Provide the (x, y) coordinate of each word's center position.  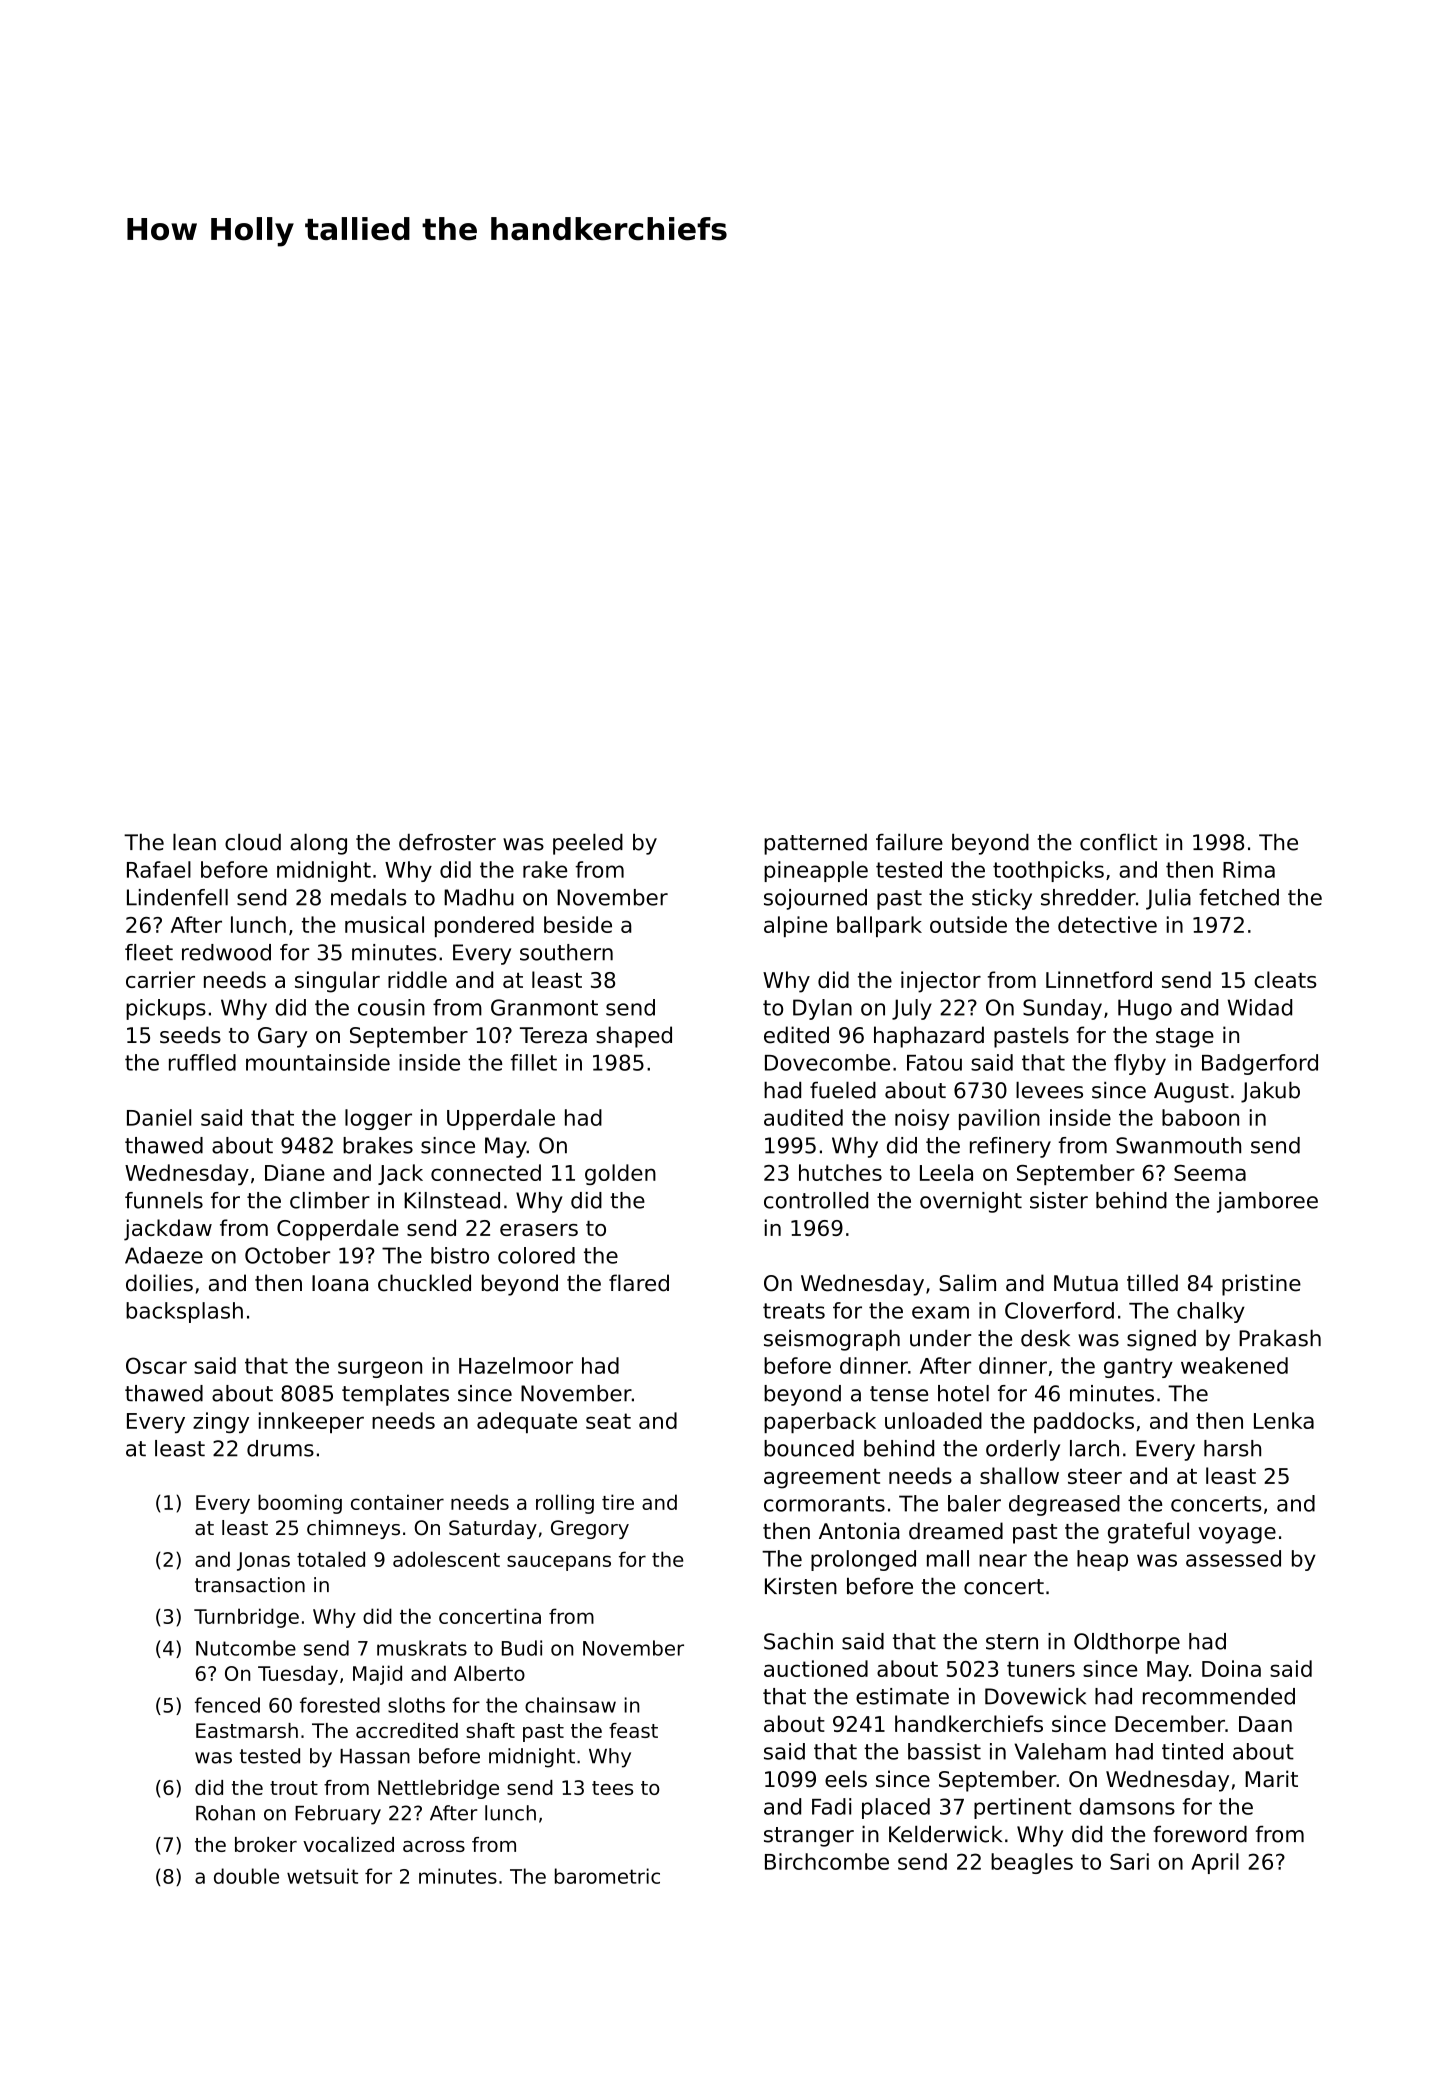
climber (330, 1200)
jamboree (1267, 1202)
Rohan (225, 1813)
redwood (226, 952)
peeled (588, 844)
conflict (1118, 842)
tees (612, 1788)
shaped (634, 1037)
